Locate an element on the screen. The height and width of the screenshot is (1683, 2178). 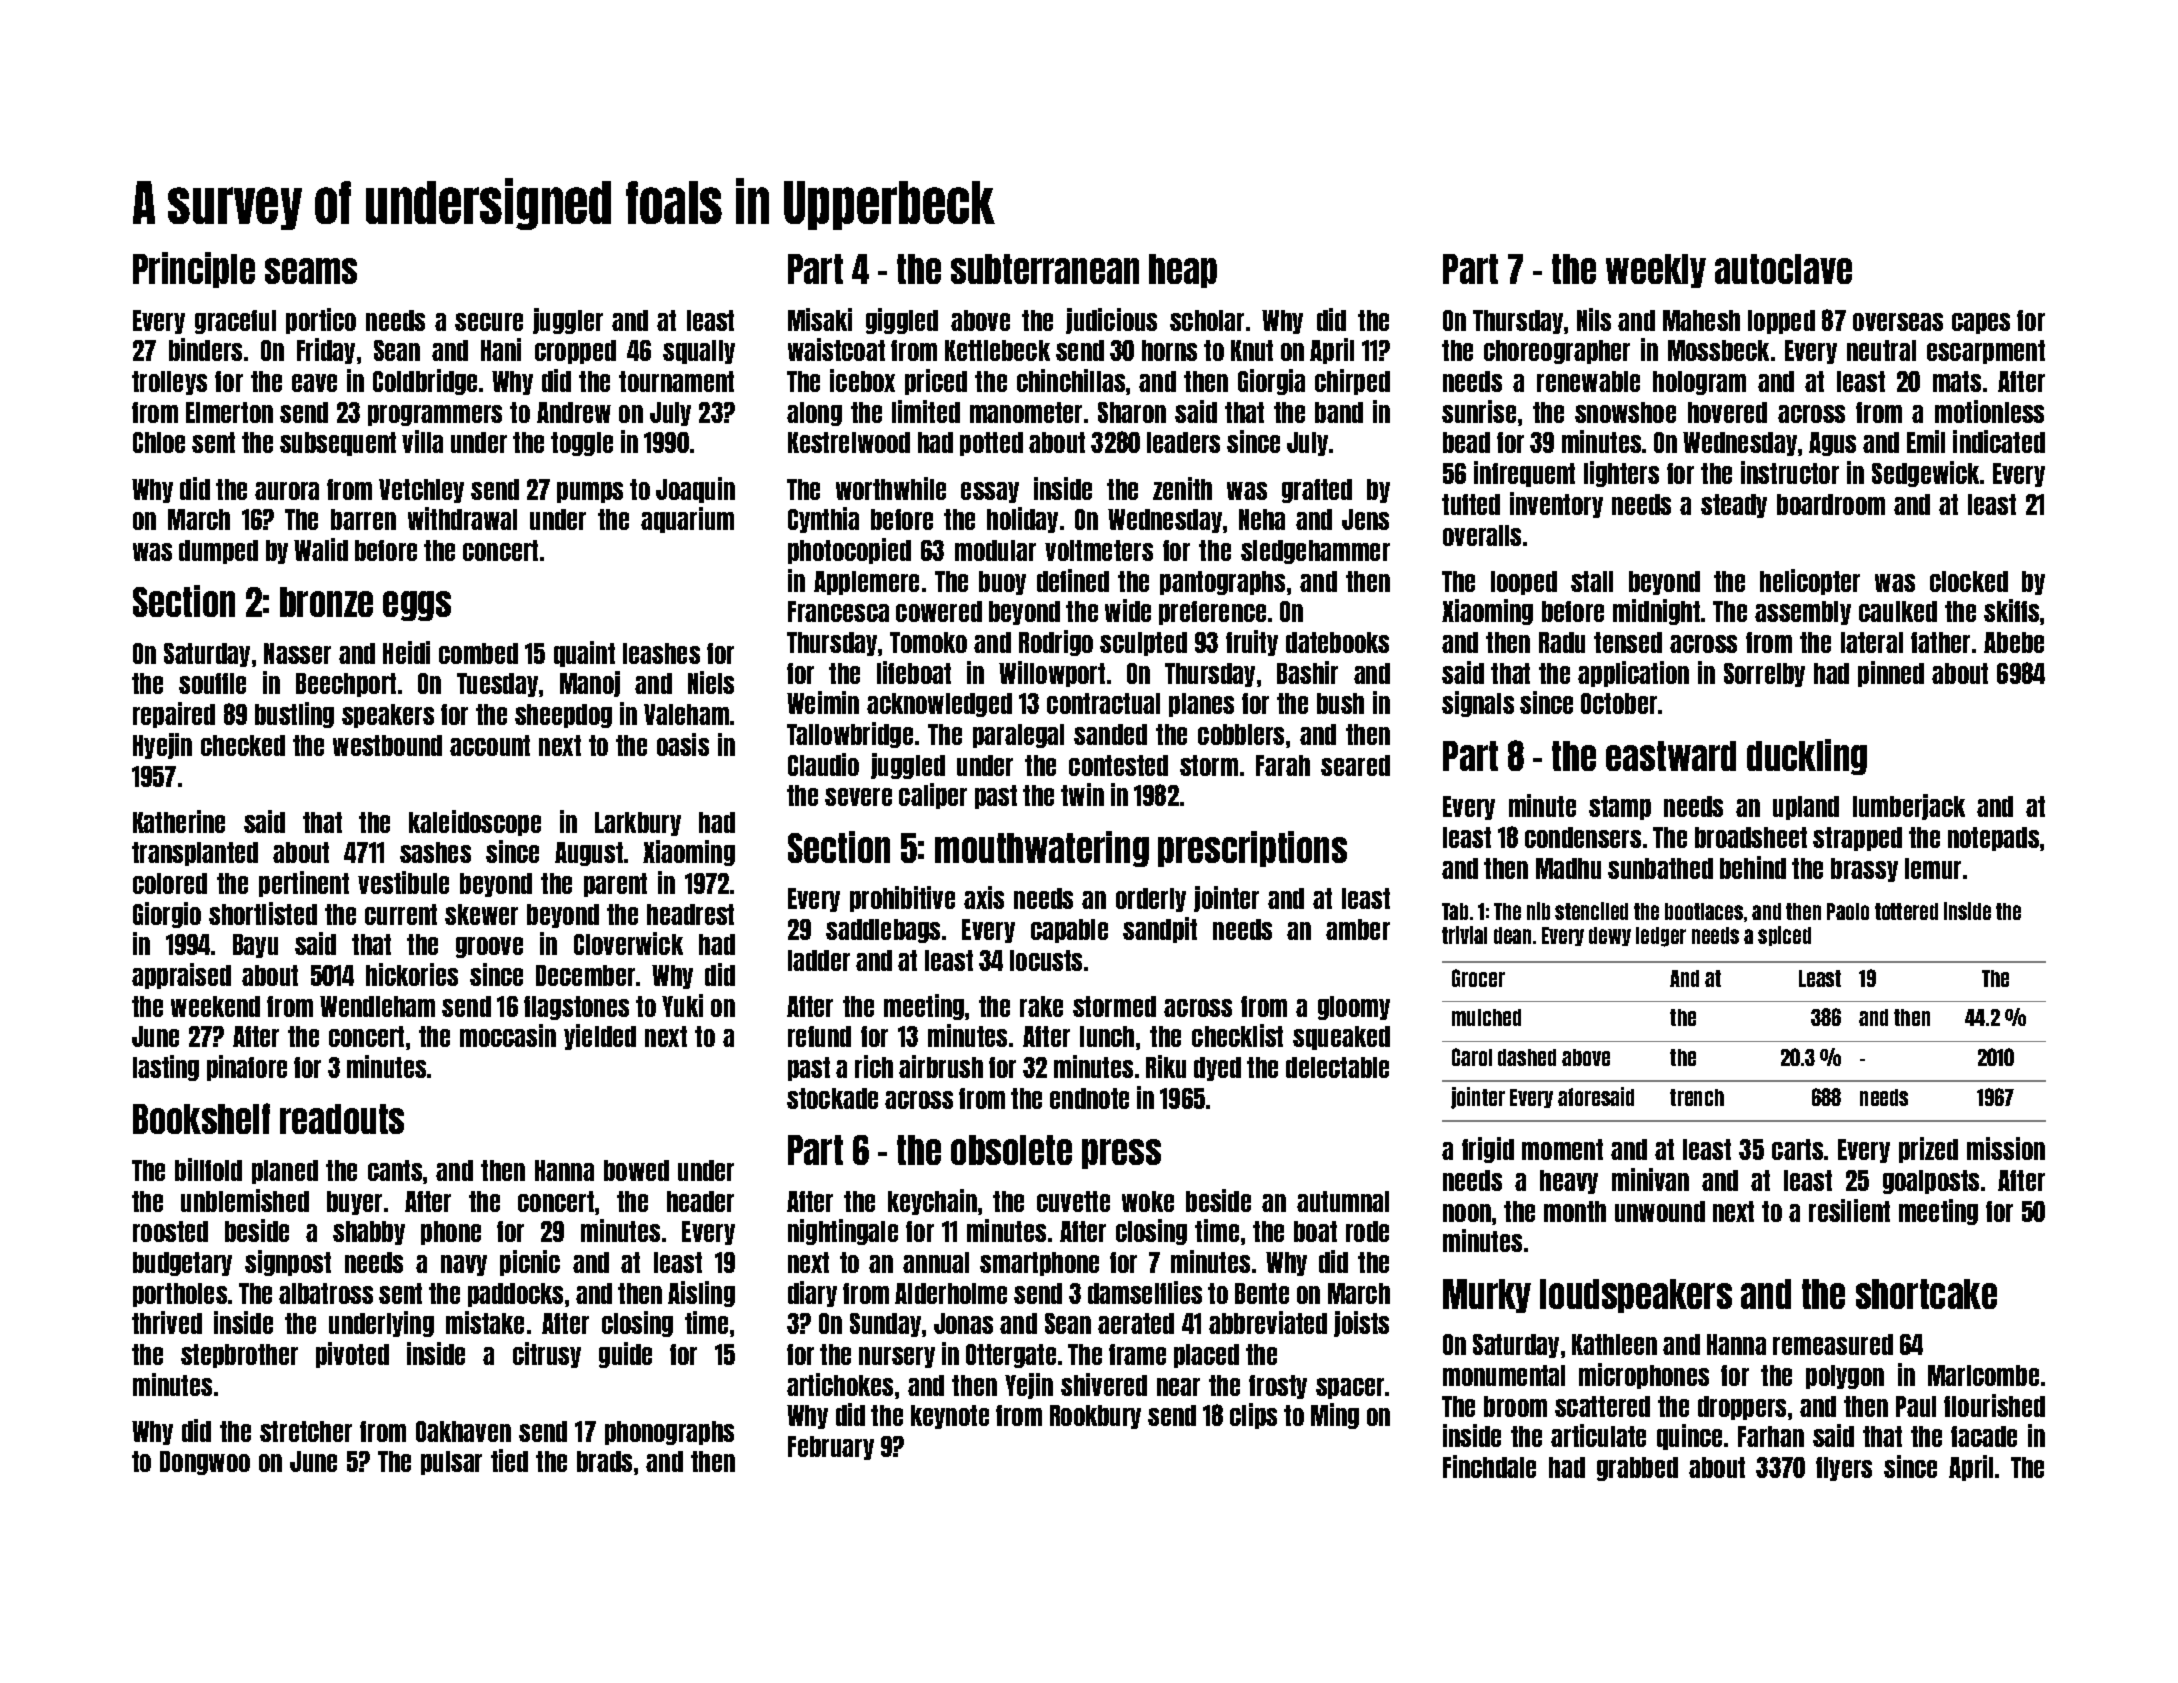
current is located at coordinates (401, 914).
